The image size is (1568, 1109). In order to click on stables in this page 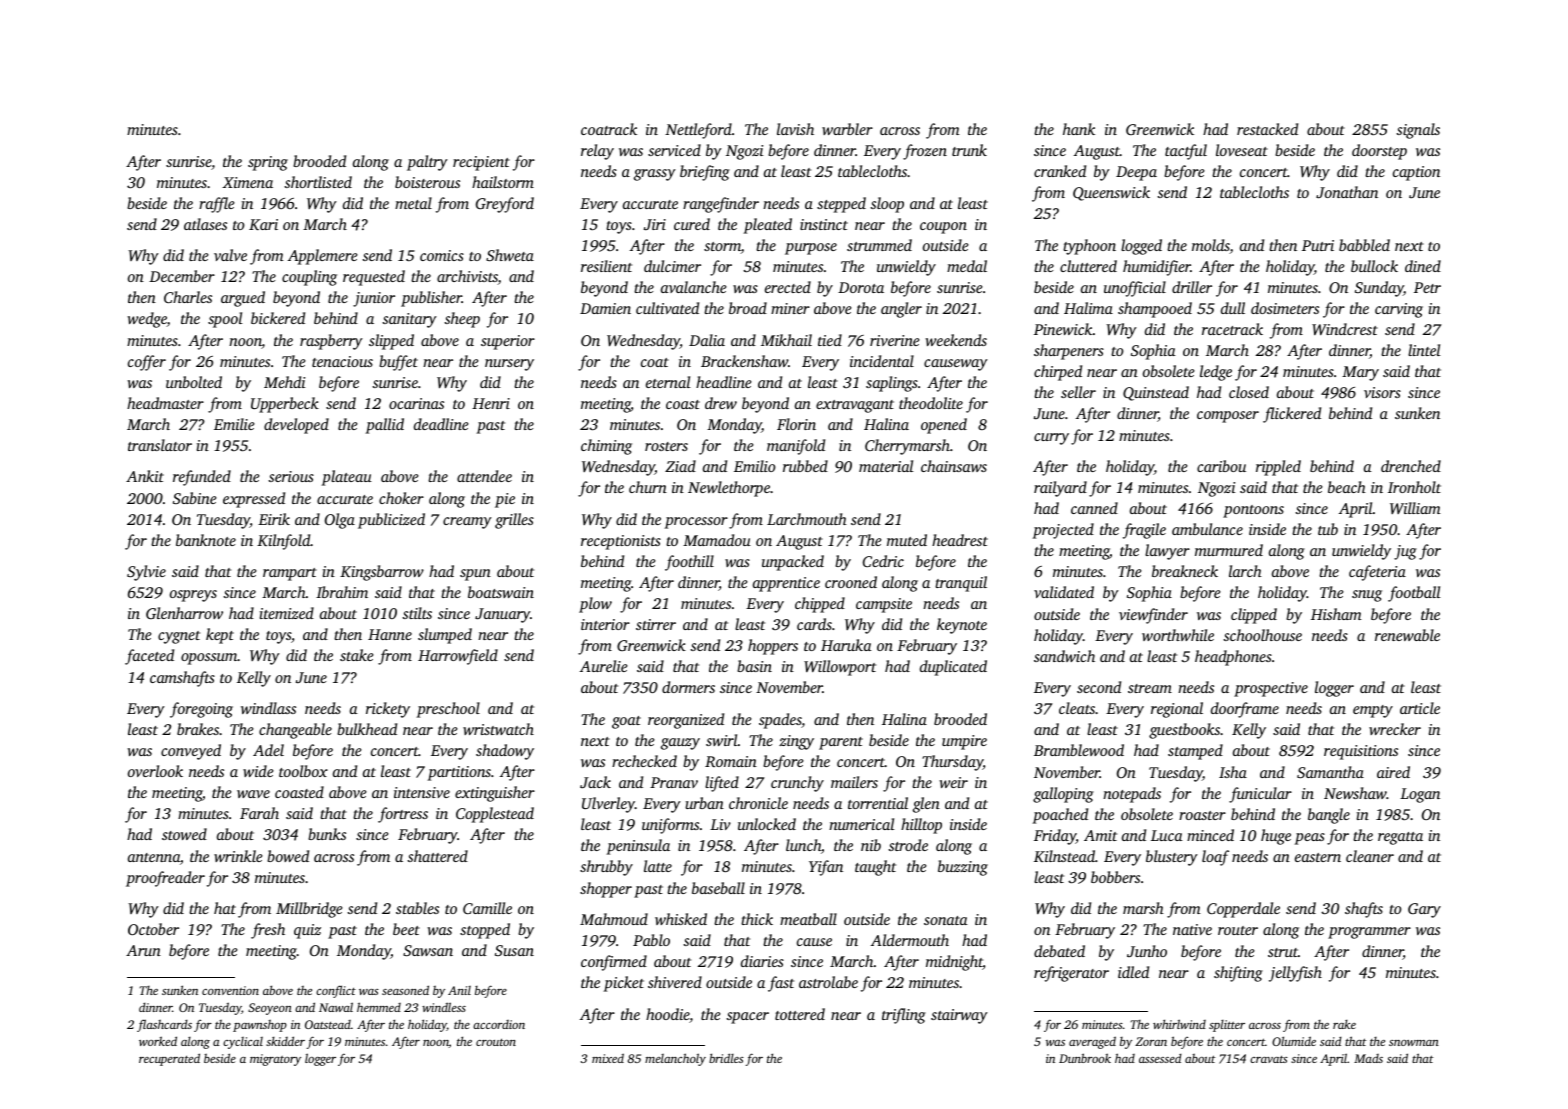, I will do `click(417, 908)`.
